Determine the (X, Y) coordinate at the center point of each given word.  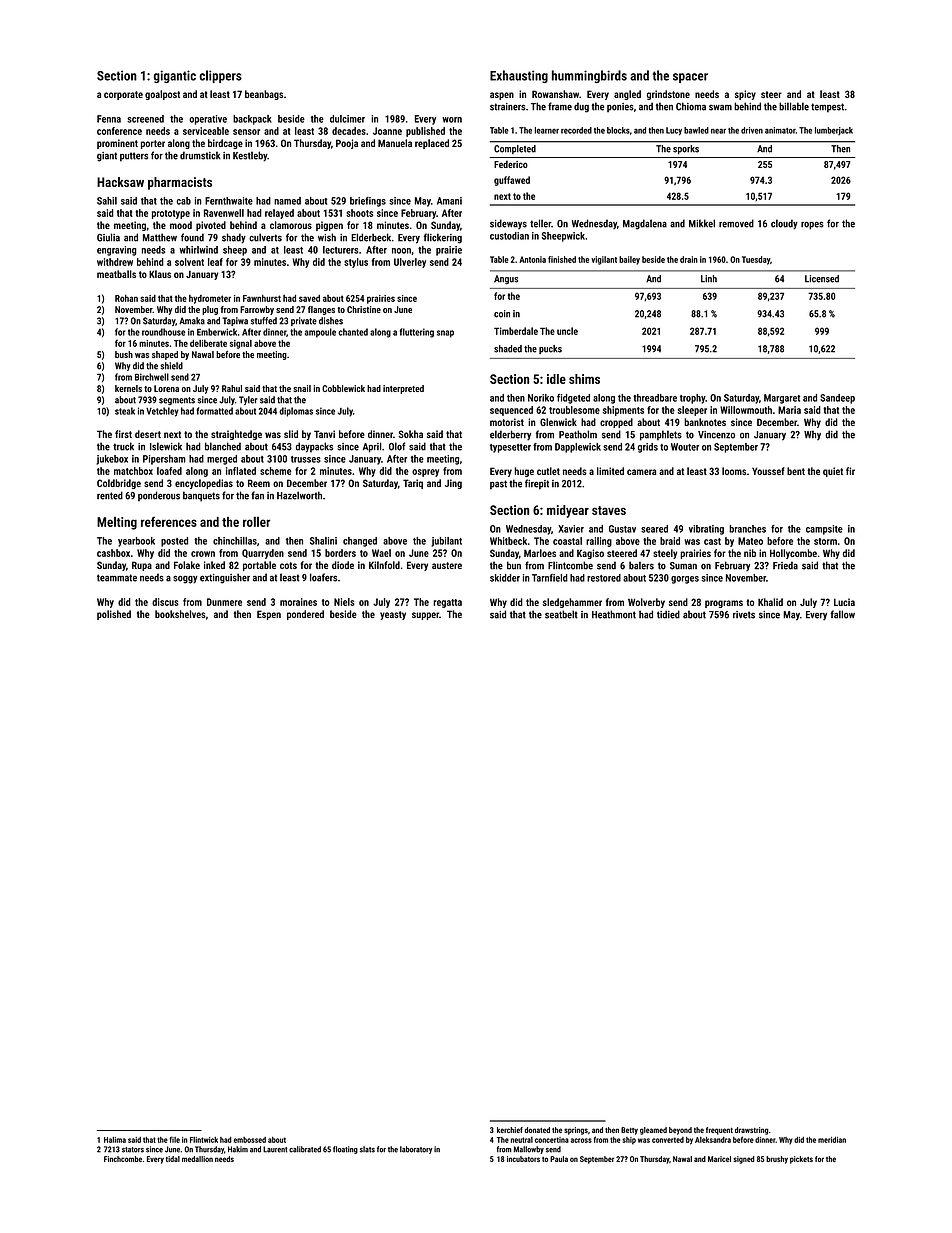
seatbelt (561, 614)
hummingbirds (589, 76)
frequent (719, 1131)
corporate (123, 95)
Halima (115, 1140)
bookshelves (180, 614)
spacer (690, 78)
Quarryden (263, 554)
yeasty (393, 615)
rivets (744, 615)
